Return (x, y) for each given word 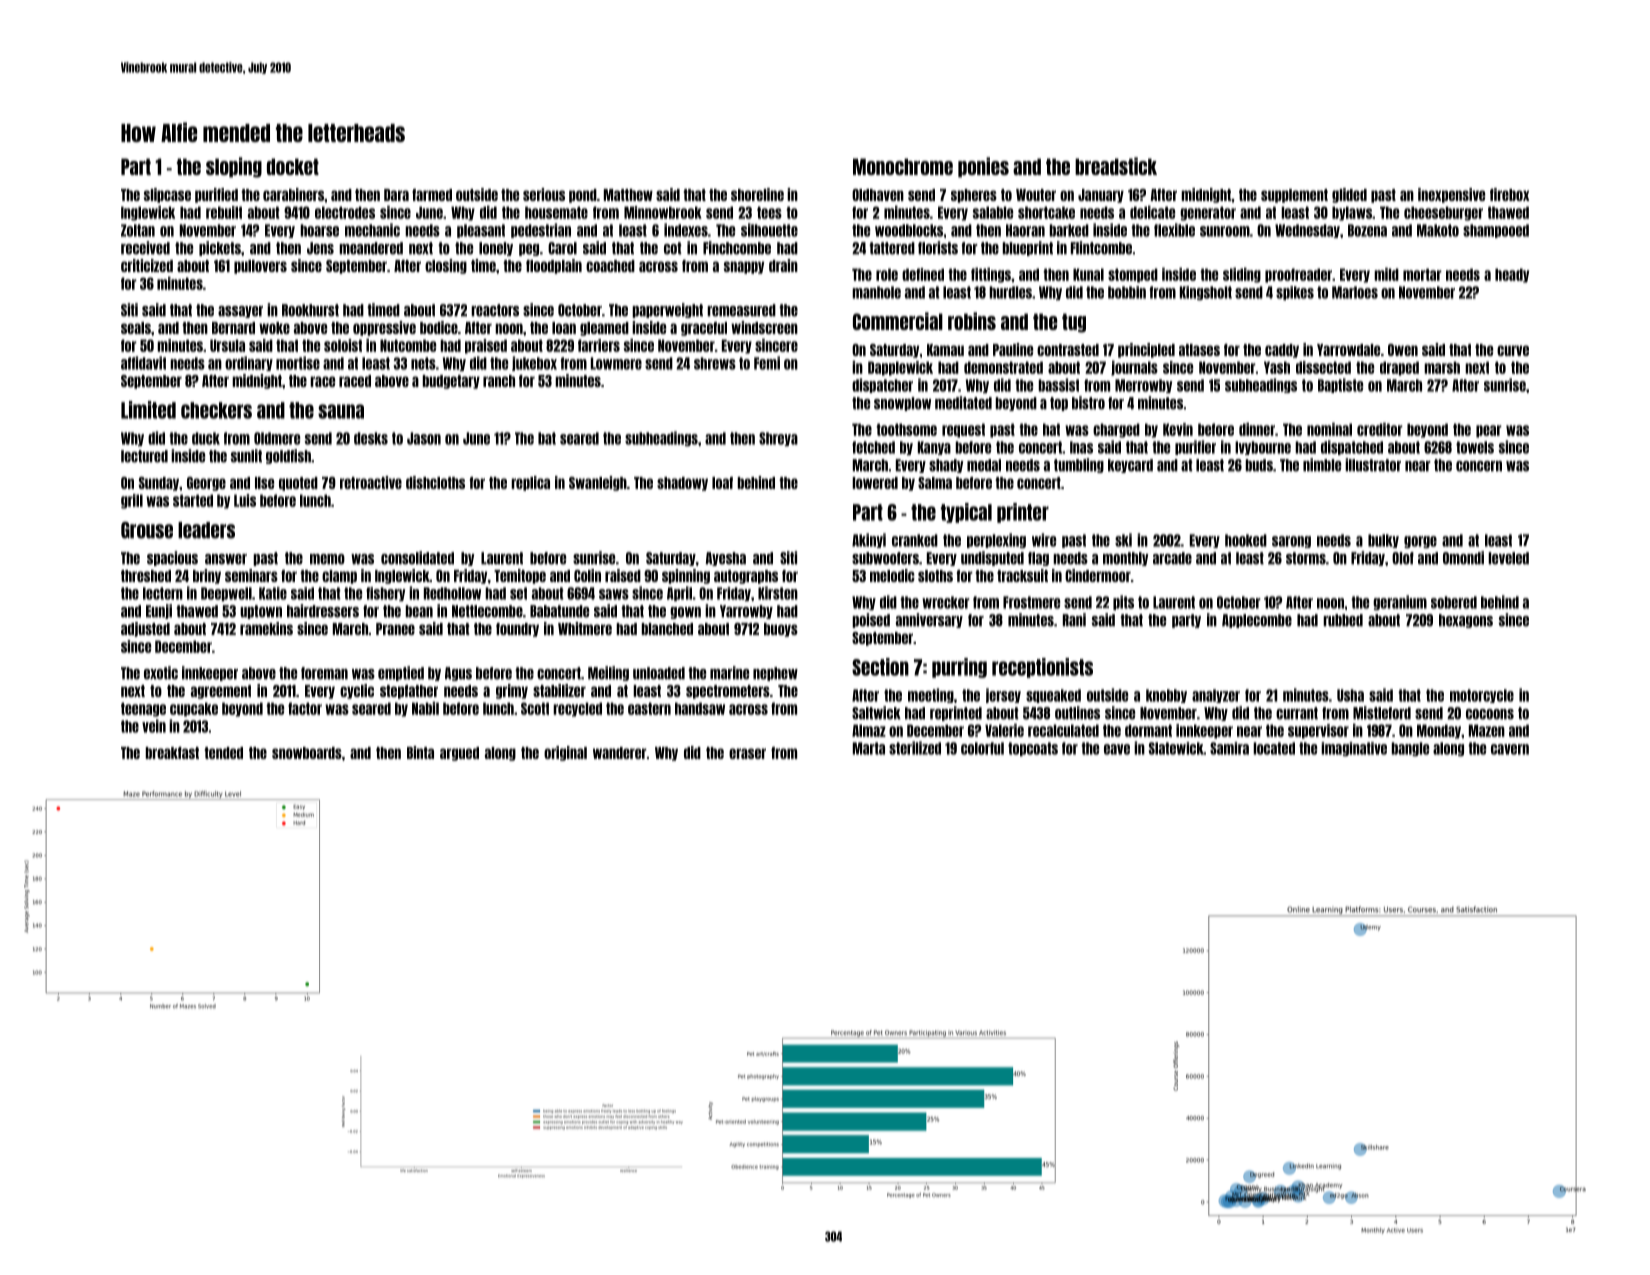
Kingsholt (1206, 293)
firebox (1509, 194)
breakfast (172, 753)
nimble (1322, 465)
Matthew (628, 195)
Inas (1081, 447)
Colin (587, 575)
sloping (234, 167)
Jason (424, 438)
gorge (1420, 542)
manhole (876, 292)
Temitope (520, 576)
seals (136, 328)
